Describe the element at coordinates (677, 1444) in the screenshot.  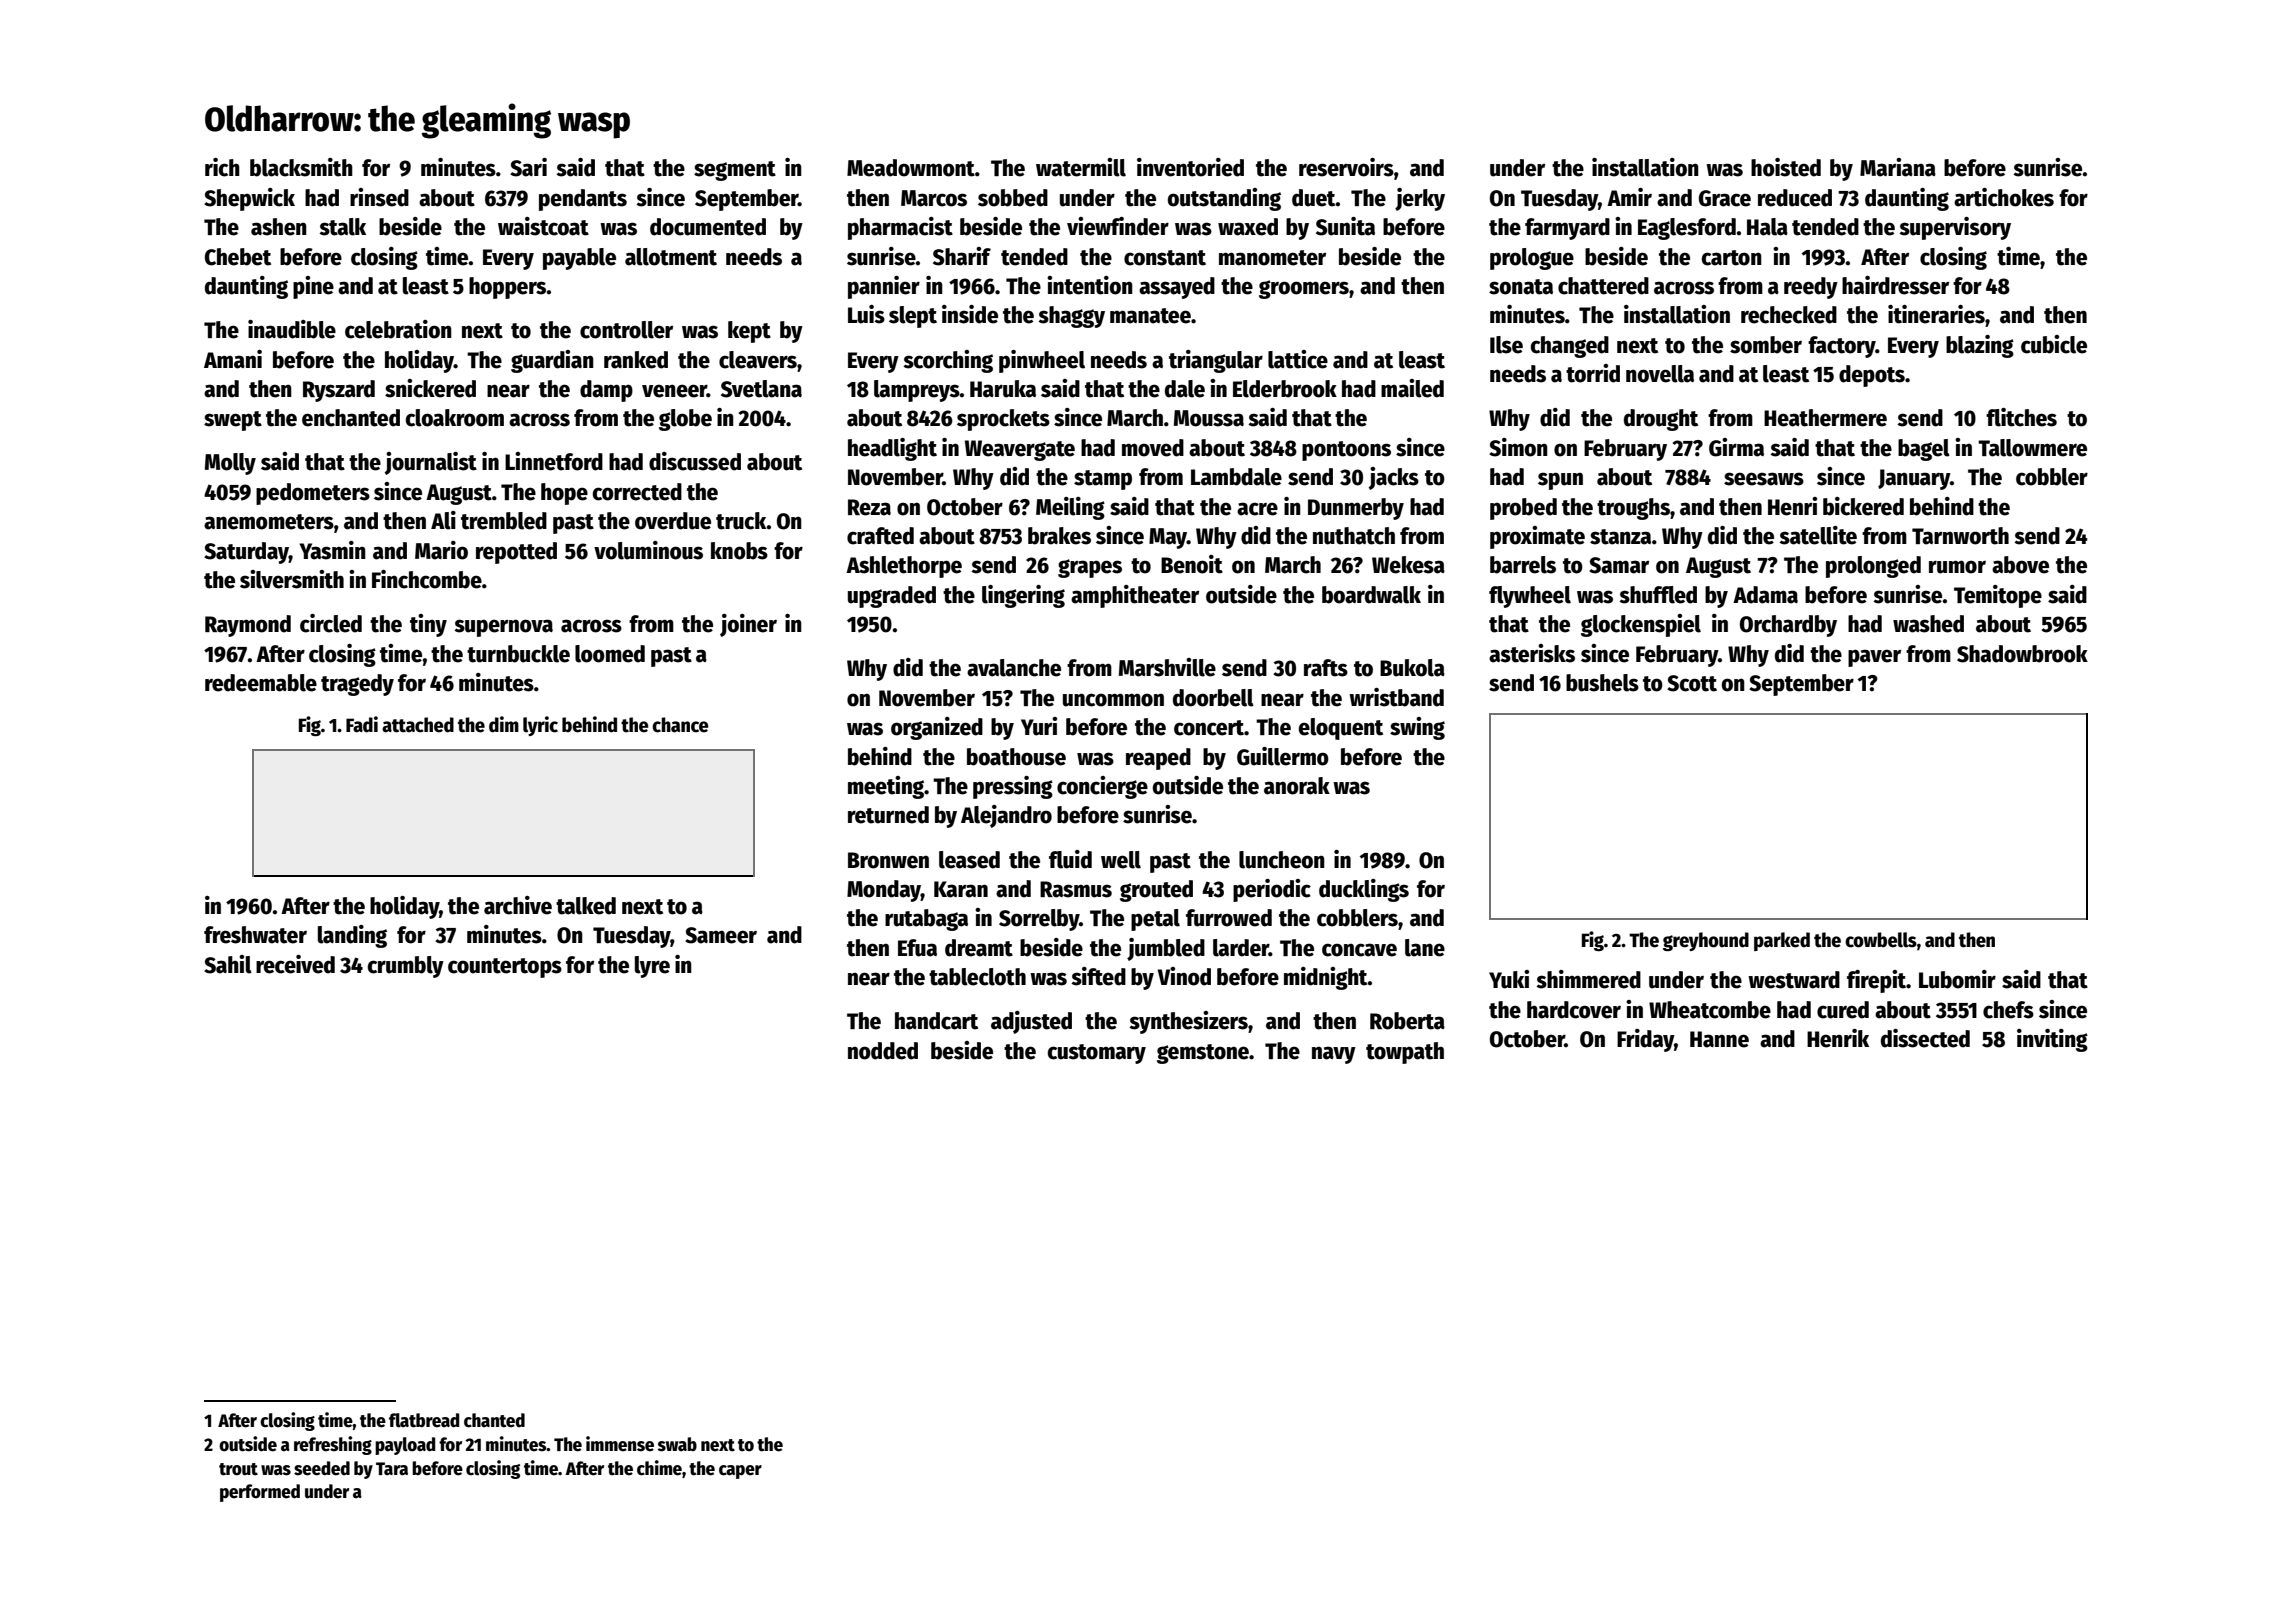
I see `swab` at that location.
